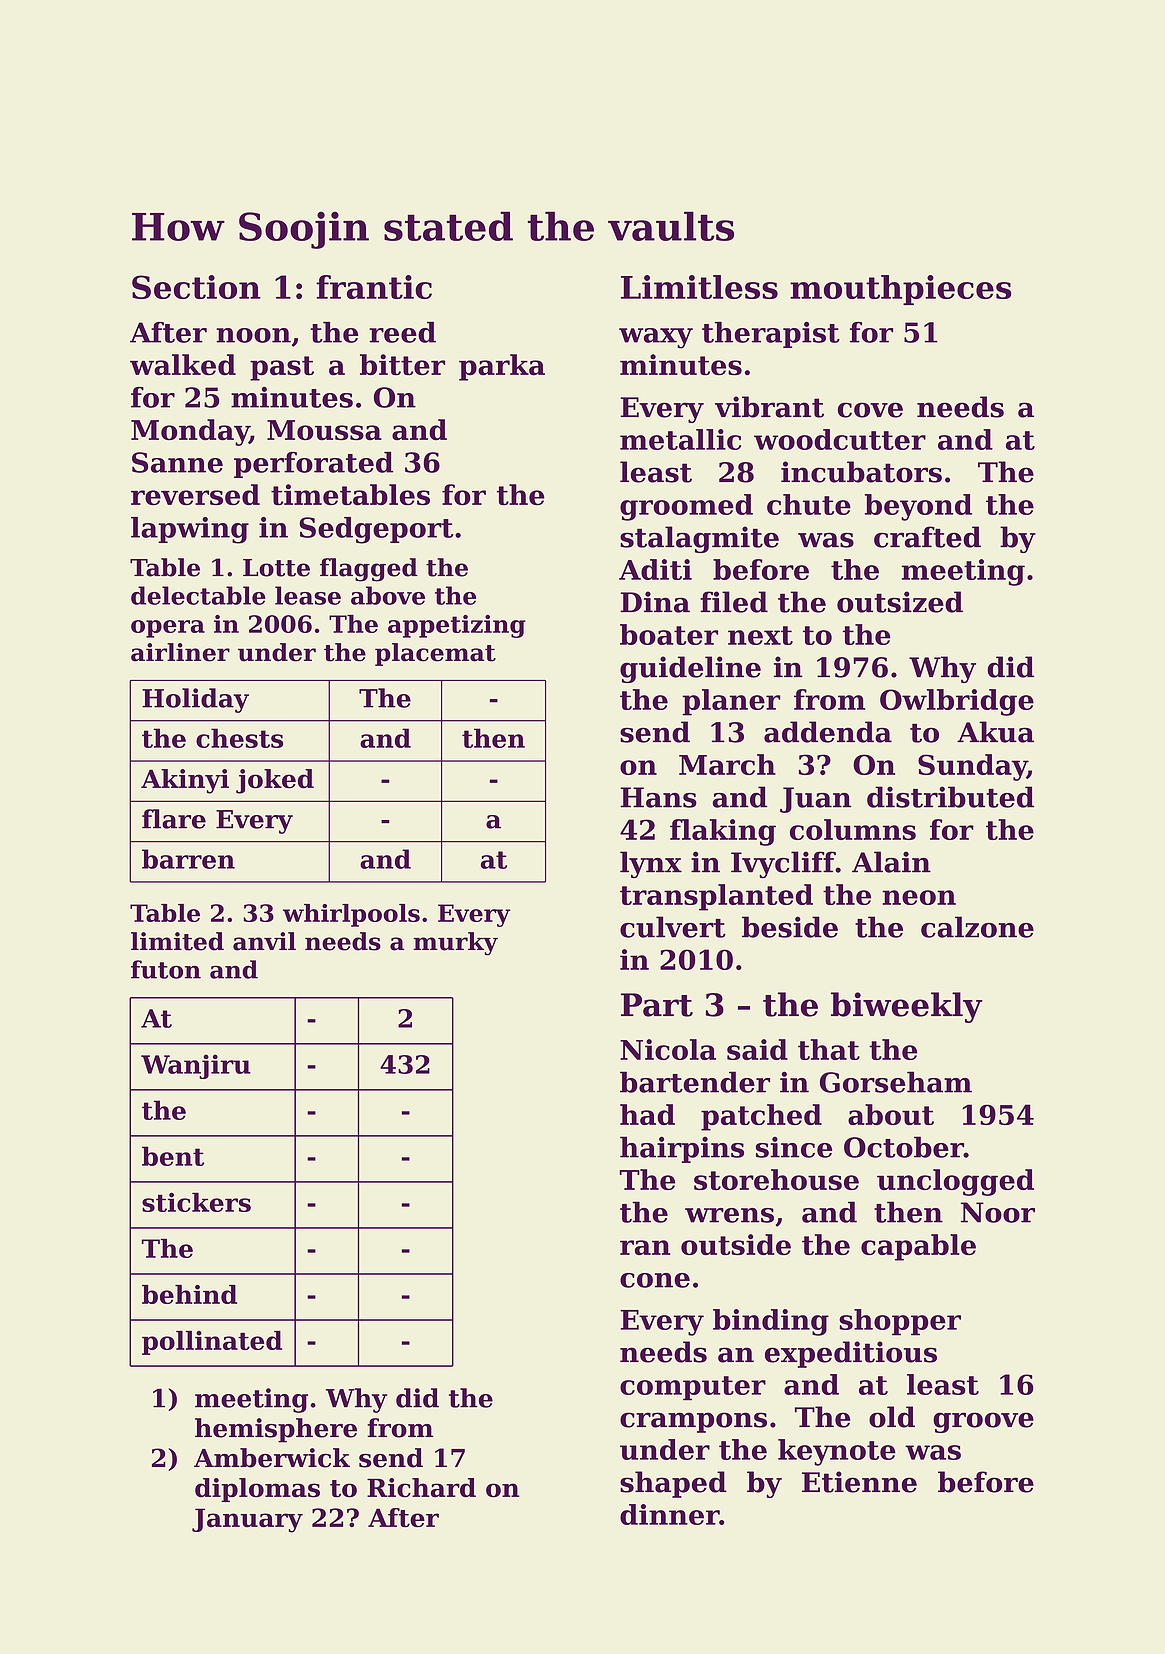 The width and height of the page is (1165, 1654). What do you see at coordinates (901, 290) in the page?
I see `mouthpieces` at bounding box center [901, 290].
